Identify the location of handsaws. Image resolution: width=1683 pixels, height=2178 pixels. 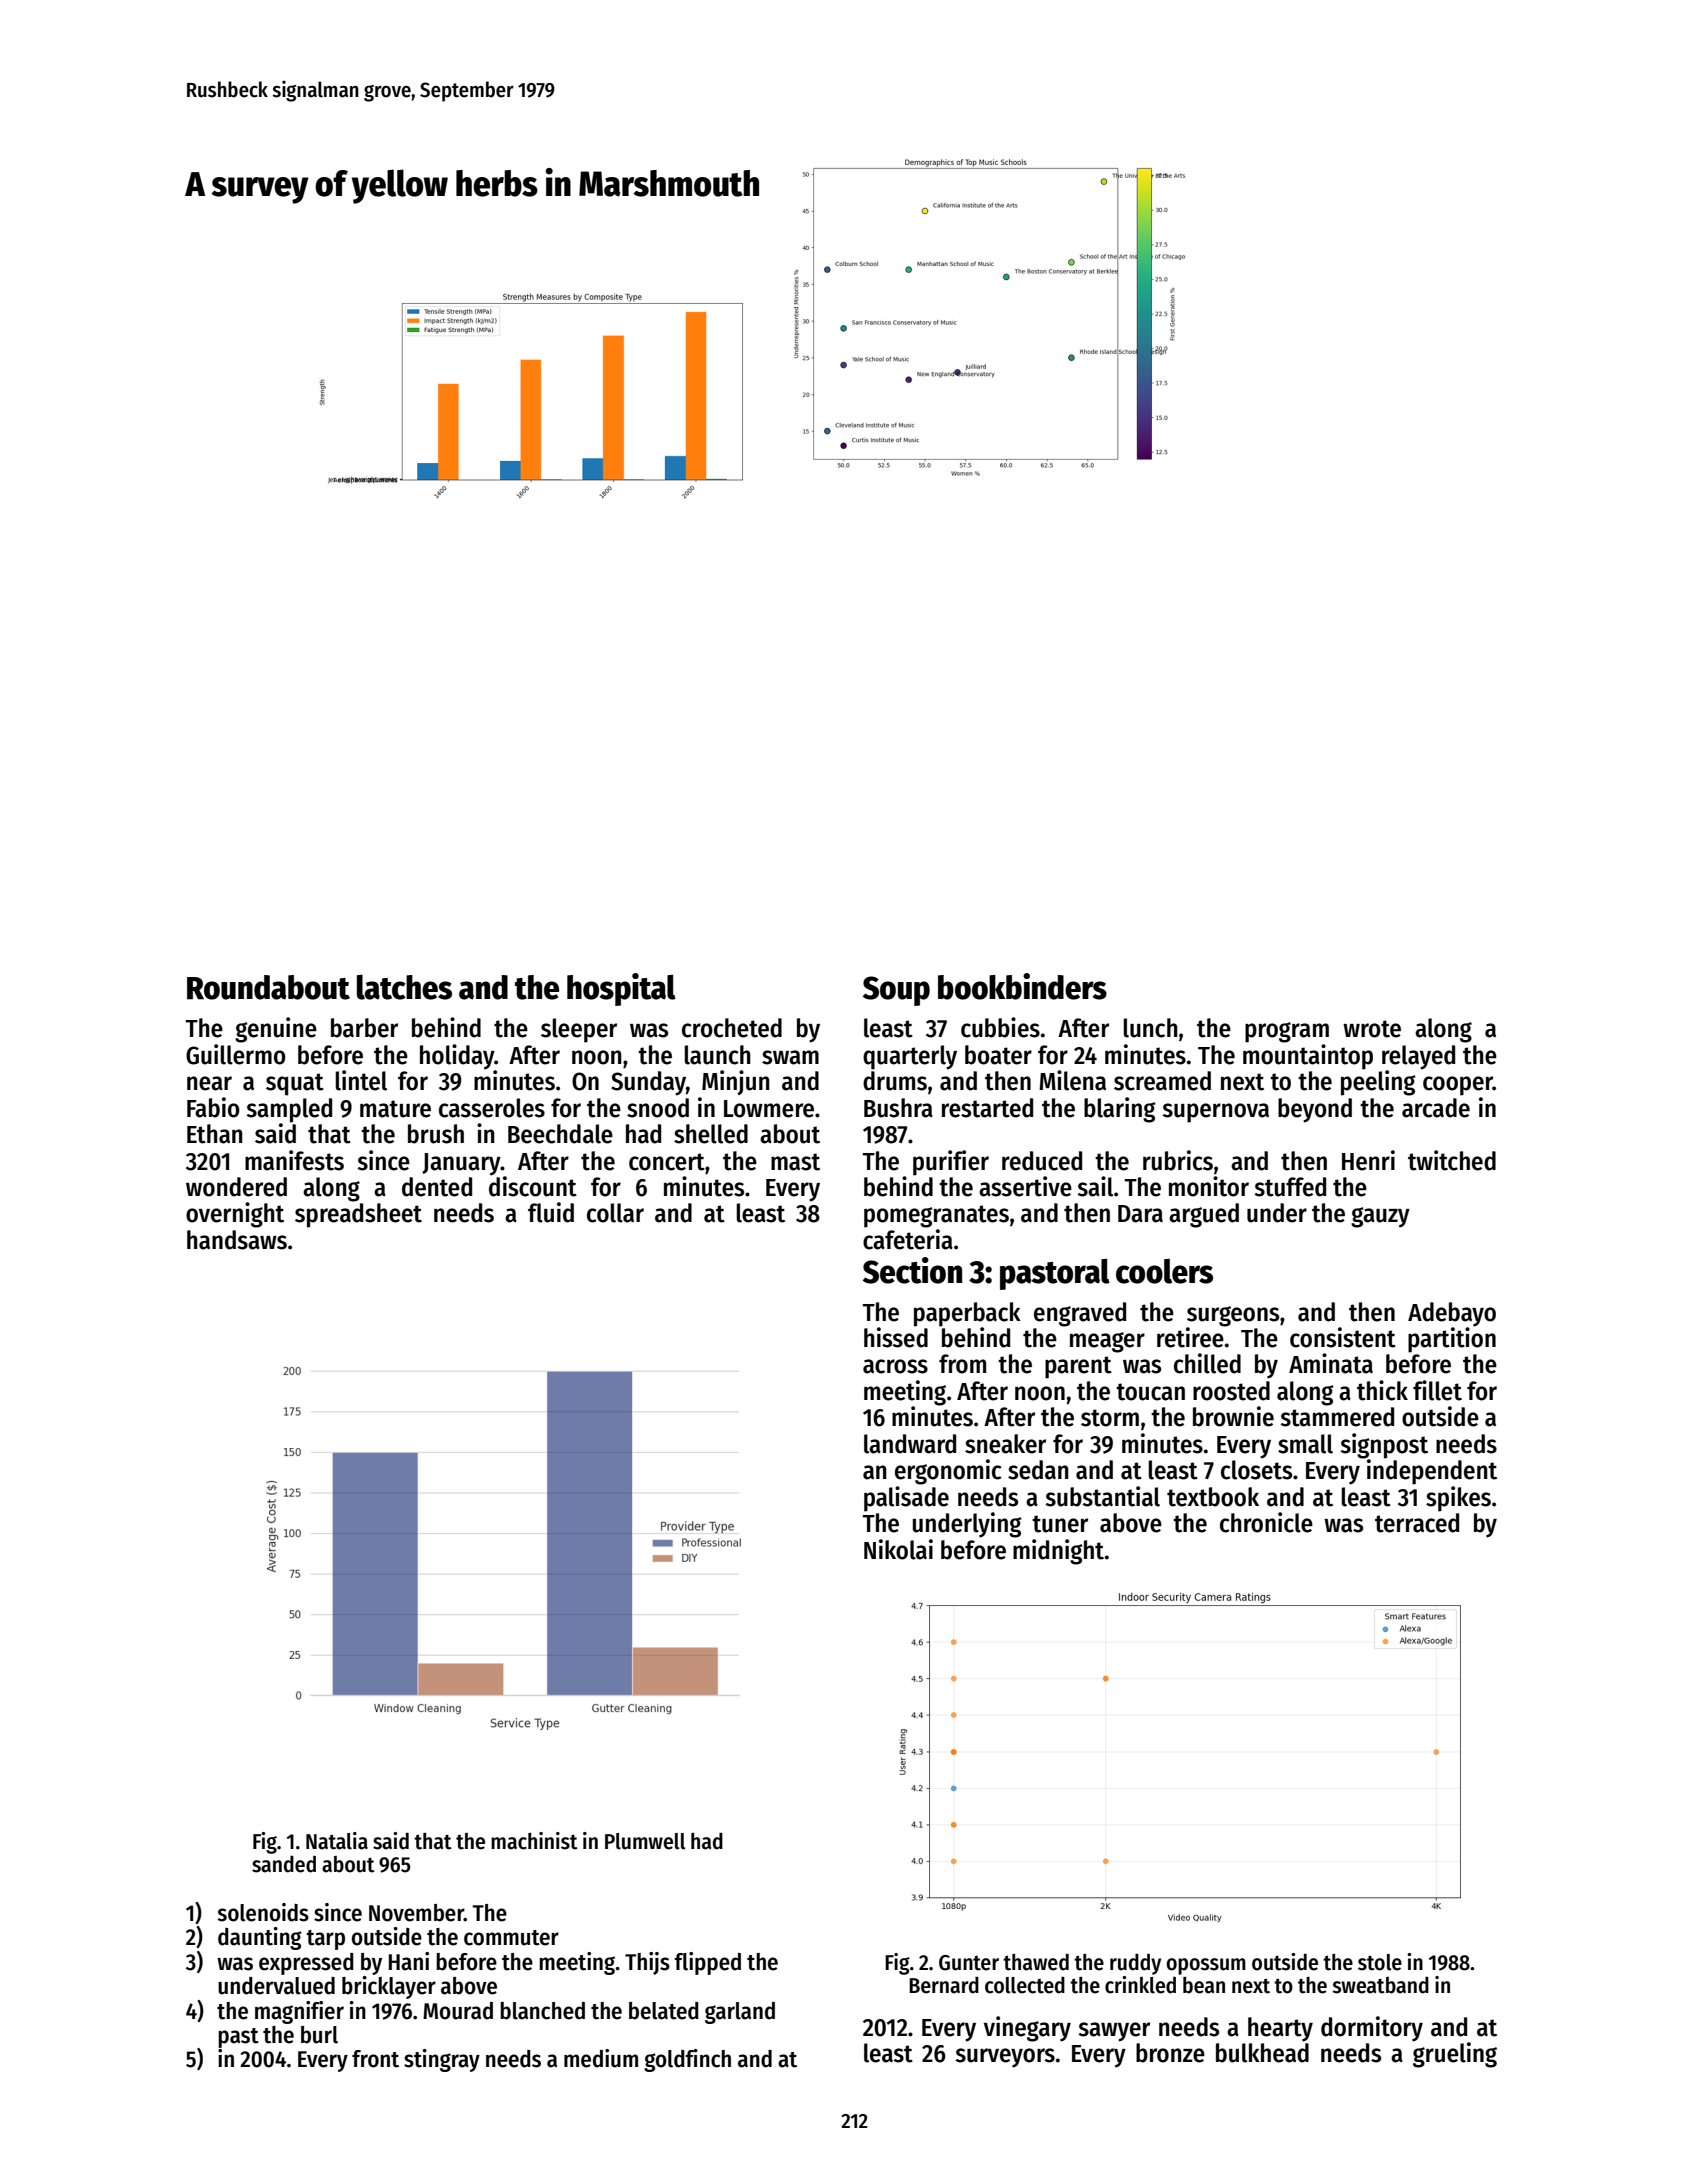
(237, 1240).
